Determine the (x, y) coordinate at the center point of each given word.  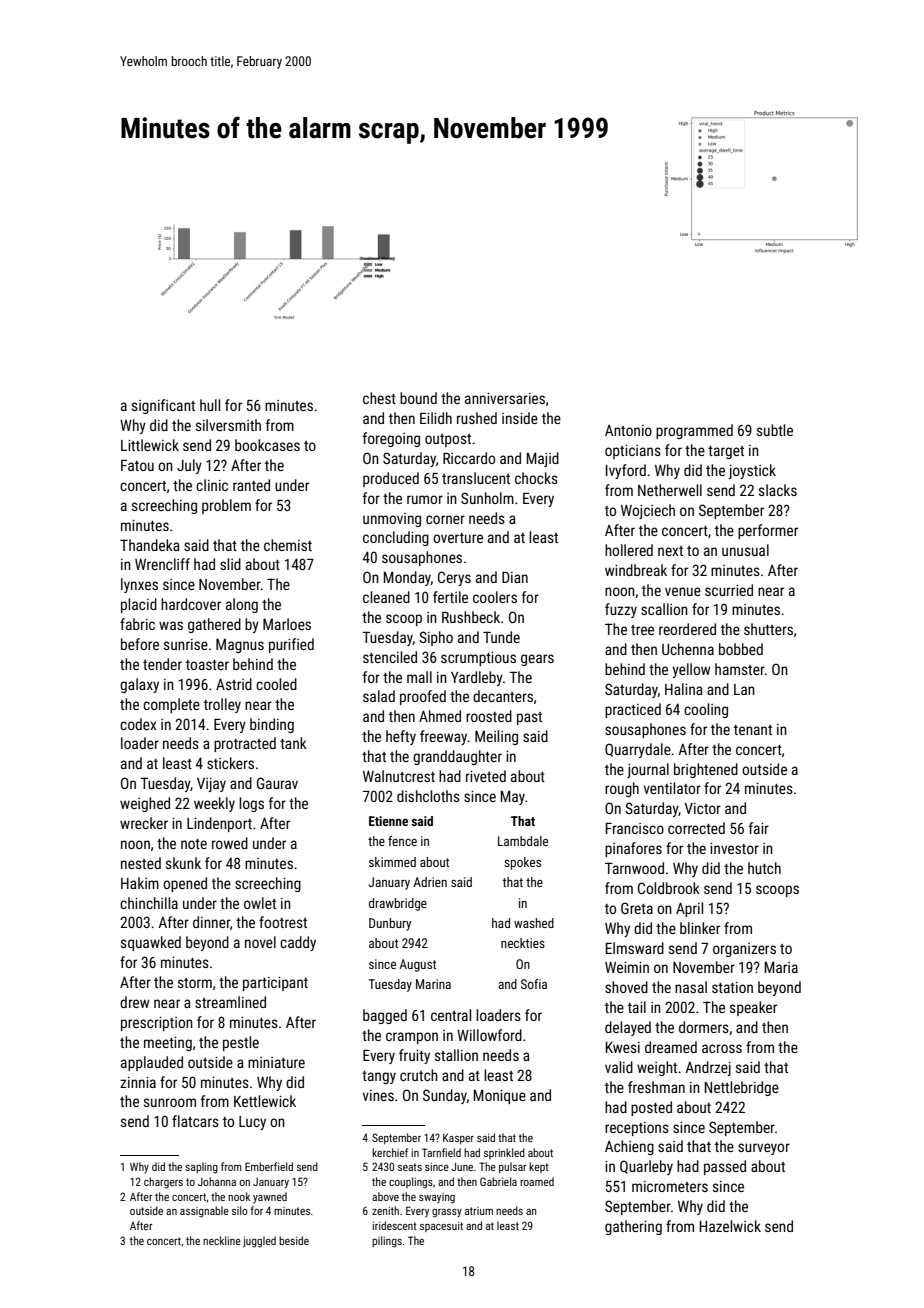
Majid (543, 459)
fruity (414, 1056)
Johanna (217, 1181)
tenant (753, 730)
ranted (251, 485)
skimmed (392, 862)
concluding (396, 538)
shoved (626, 987)
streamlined (230, 1002)
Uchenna (688, 649)
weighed (145, 804)
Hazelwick (730, 1226)
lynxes (139, 585)
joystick (752, 471)
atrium (479, 1211)
